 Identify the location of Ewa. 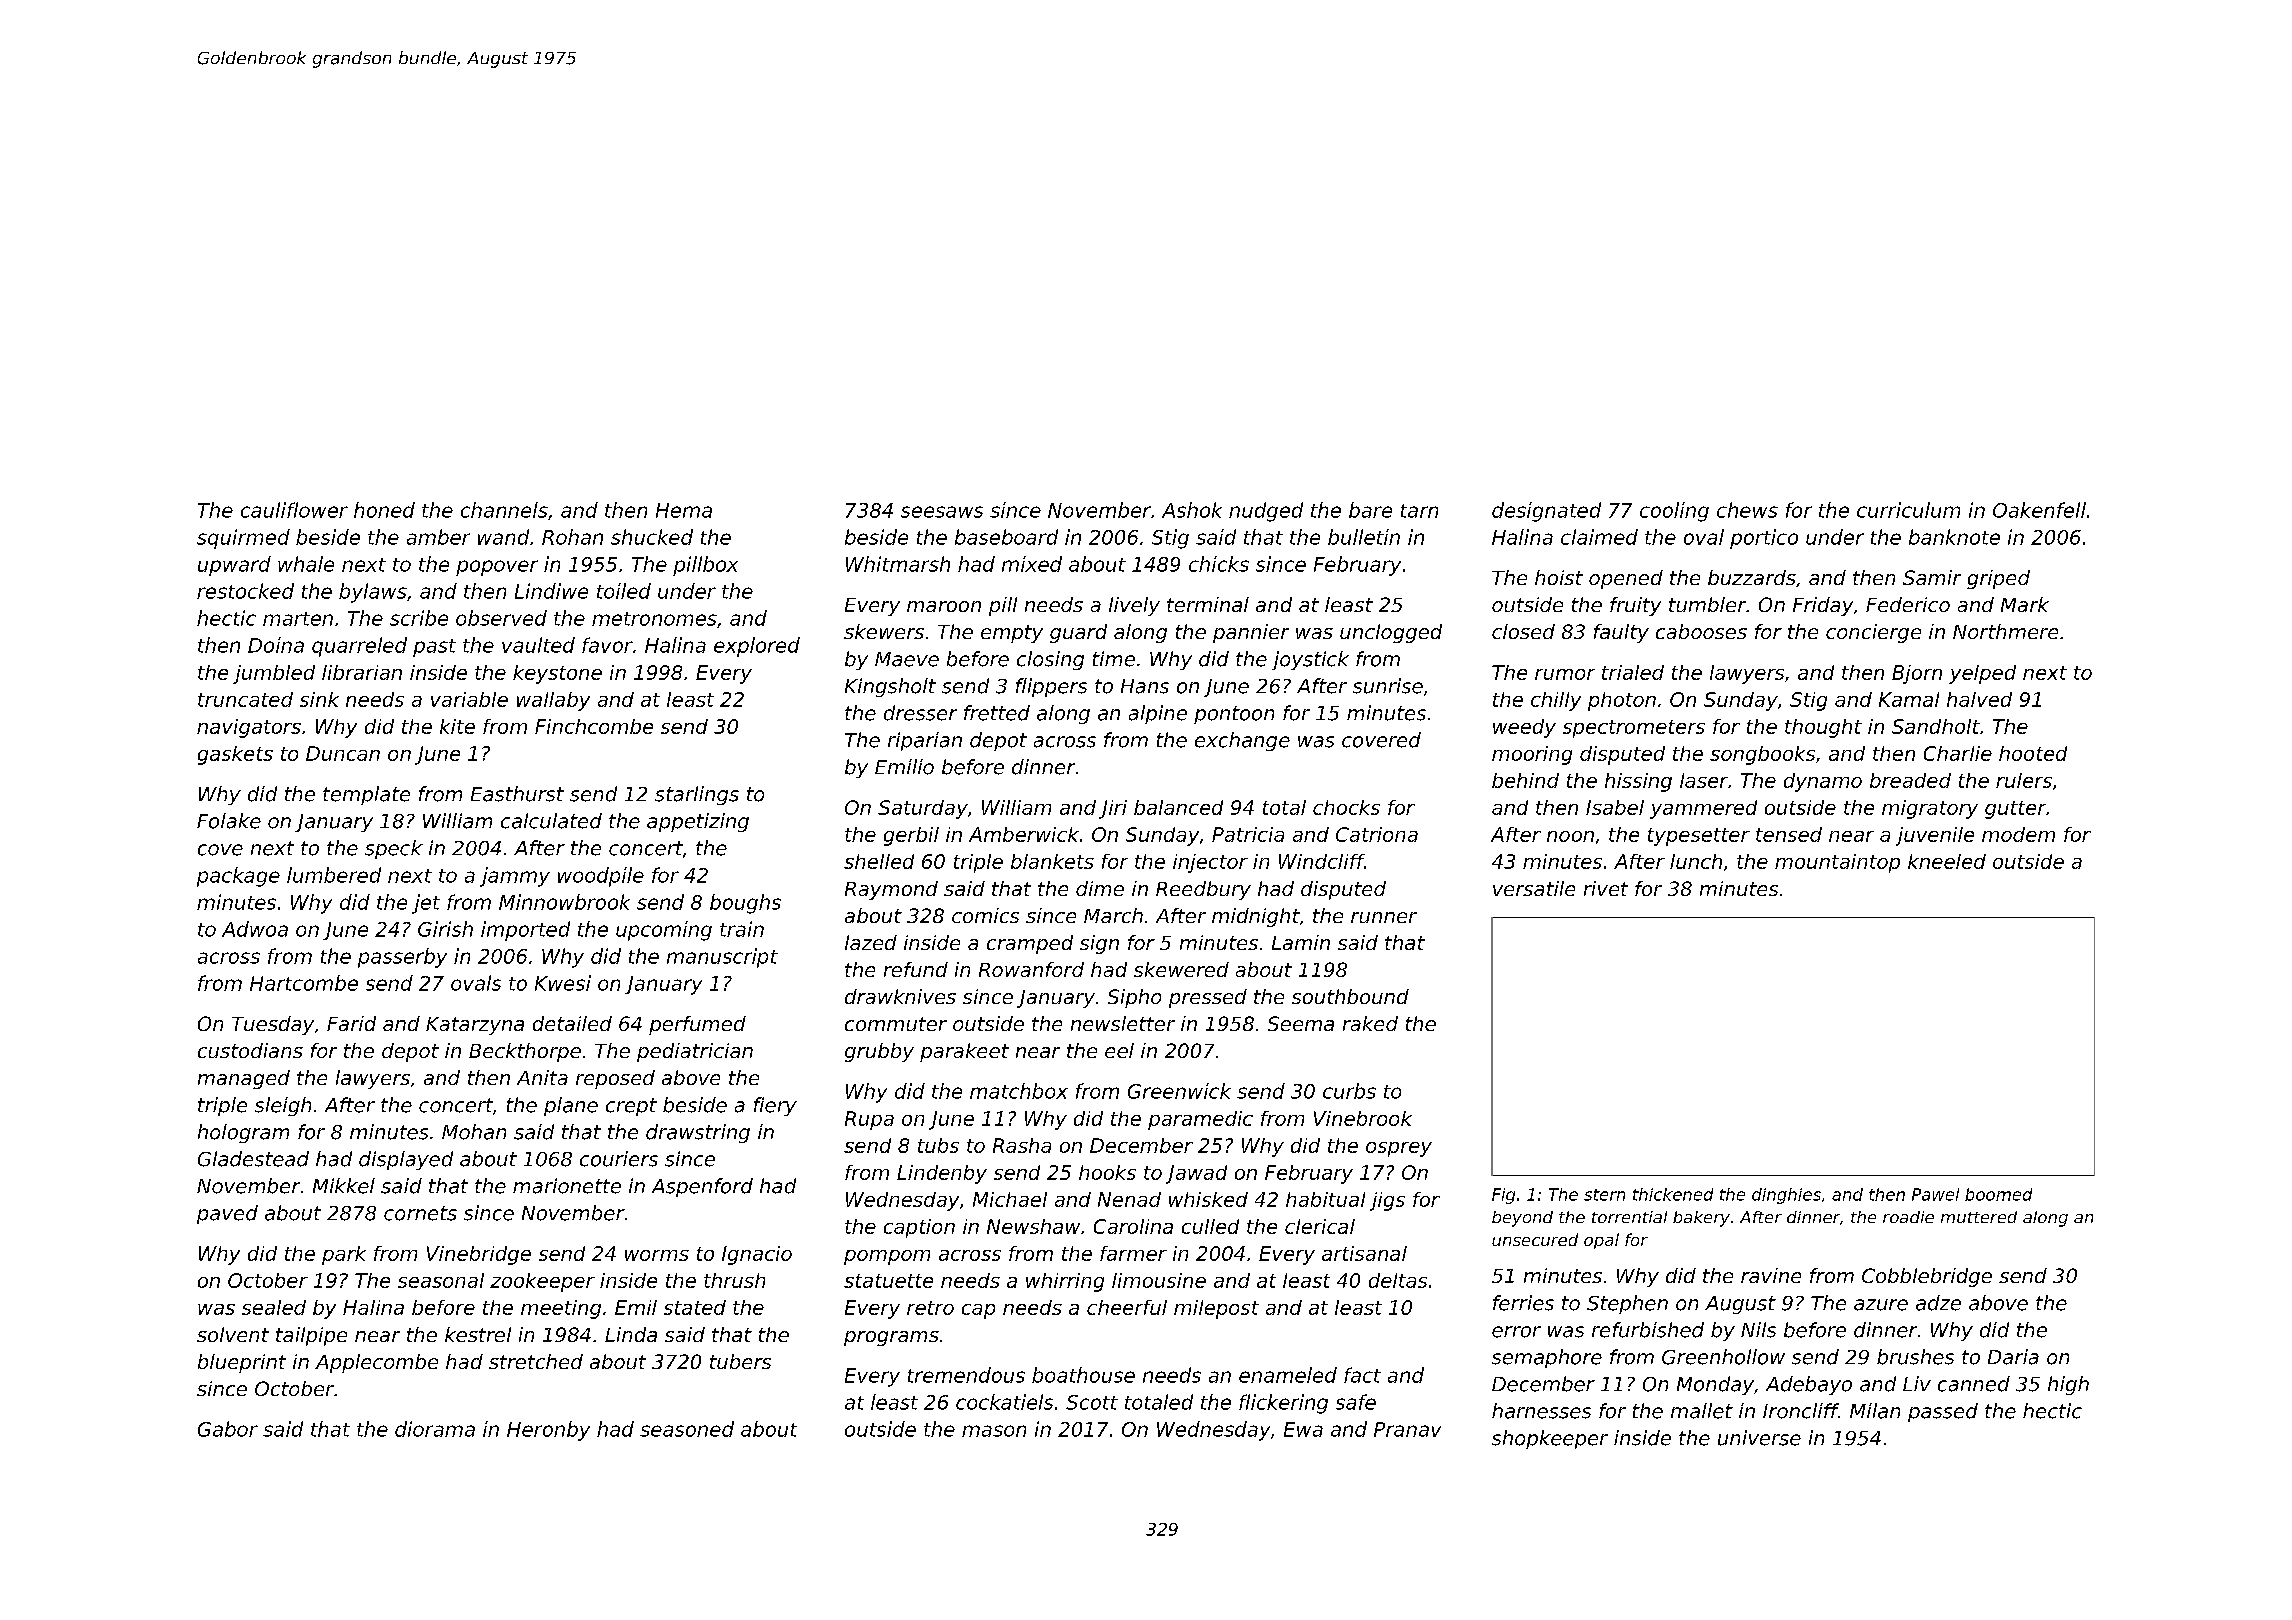
(1303, 1429).
